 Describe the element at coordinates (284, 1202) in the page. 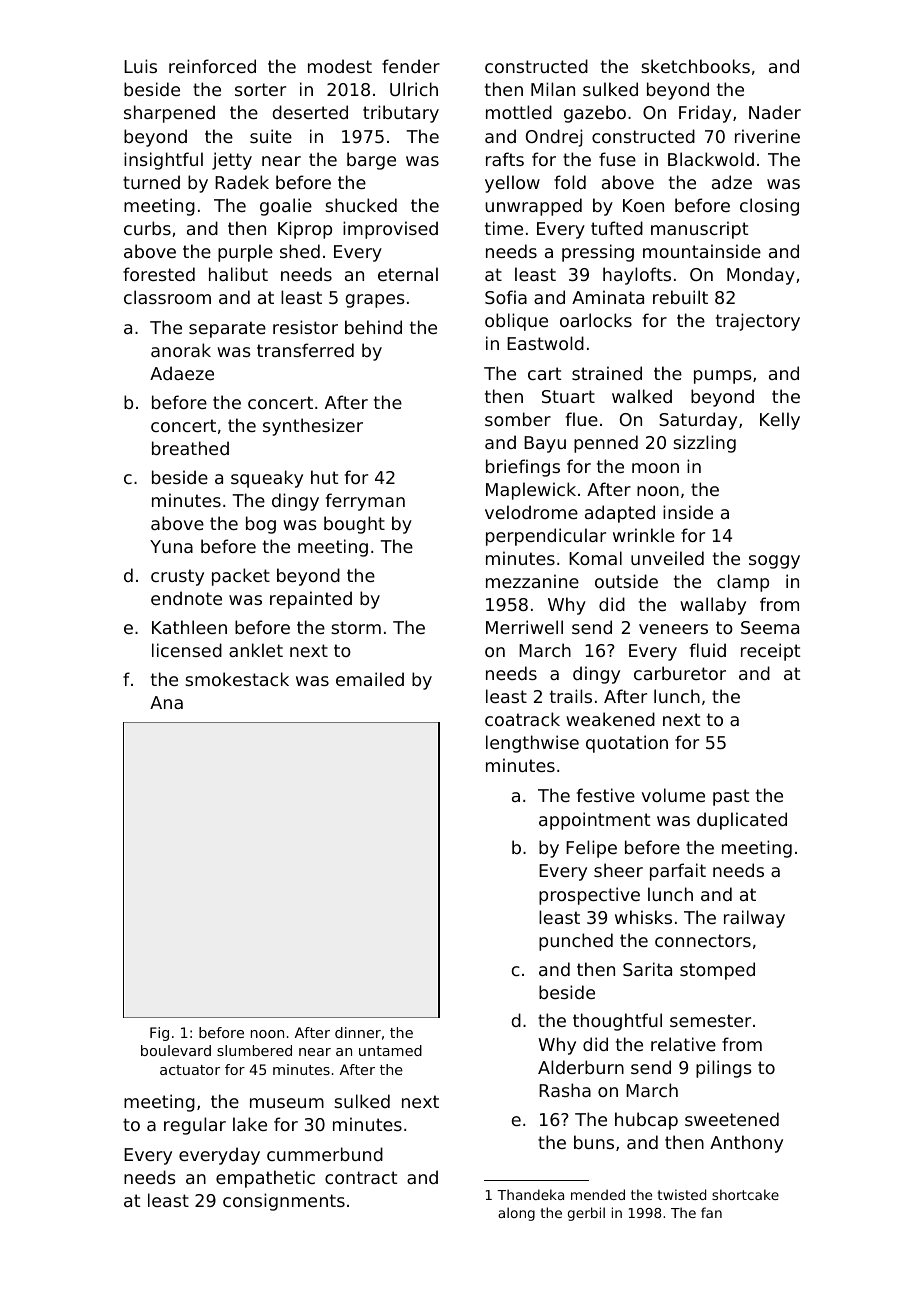

I see `consignments` at that location.
